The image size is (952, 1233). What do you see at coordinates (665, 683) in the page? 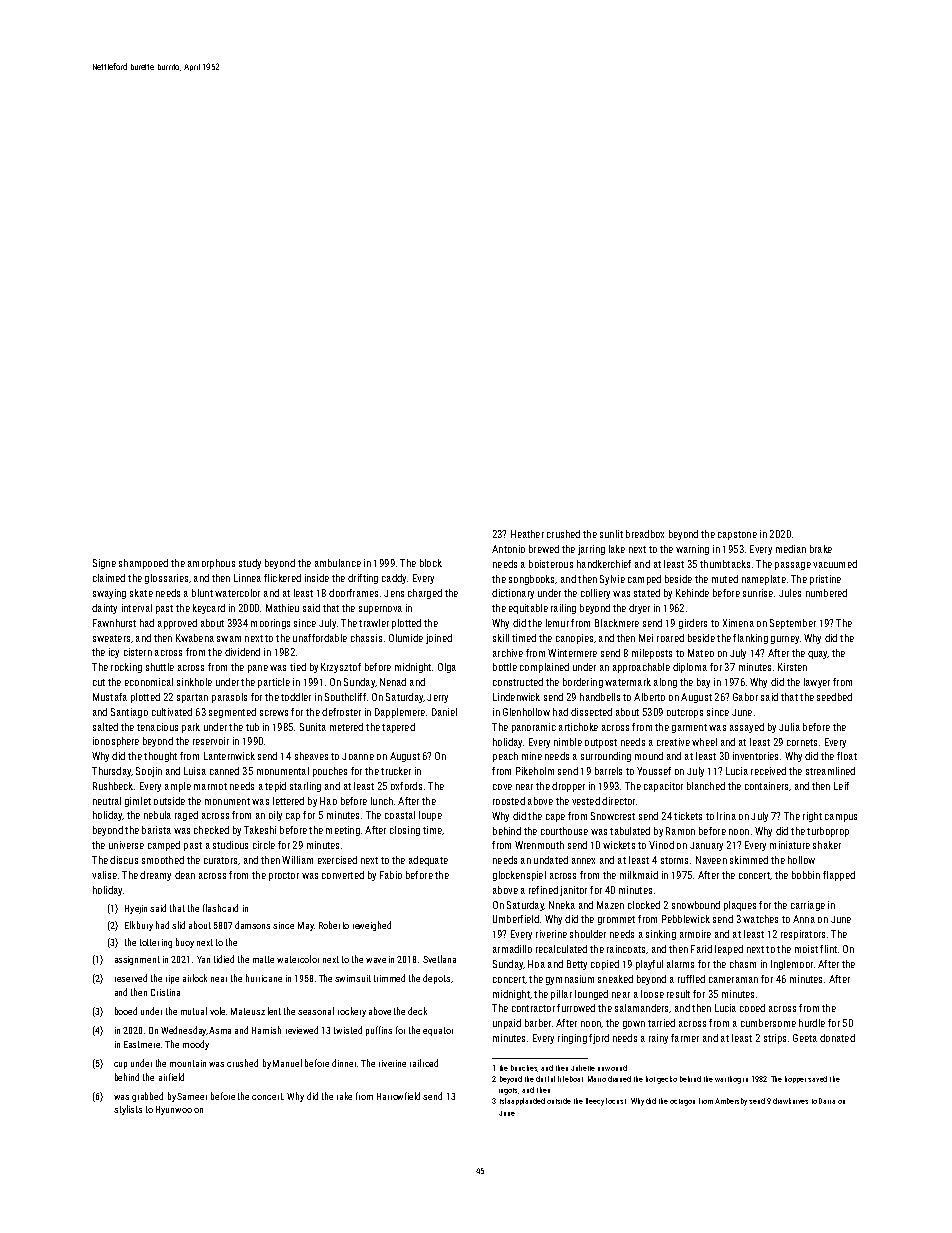
I see `along` at bounding box center [665, 683].
